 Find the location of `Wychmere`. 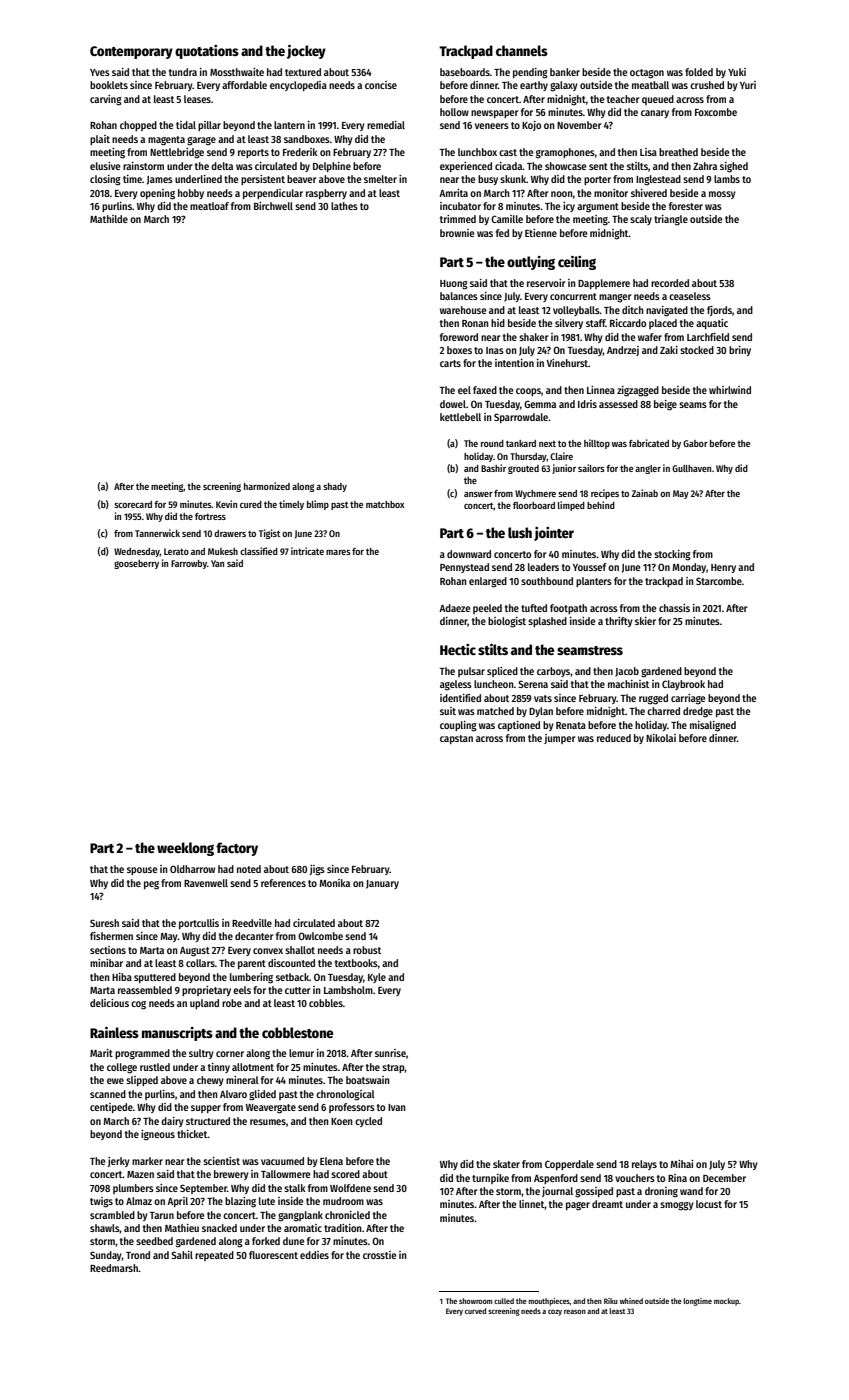

Wychmere is located at coordinates (535, 494).
